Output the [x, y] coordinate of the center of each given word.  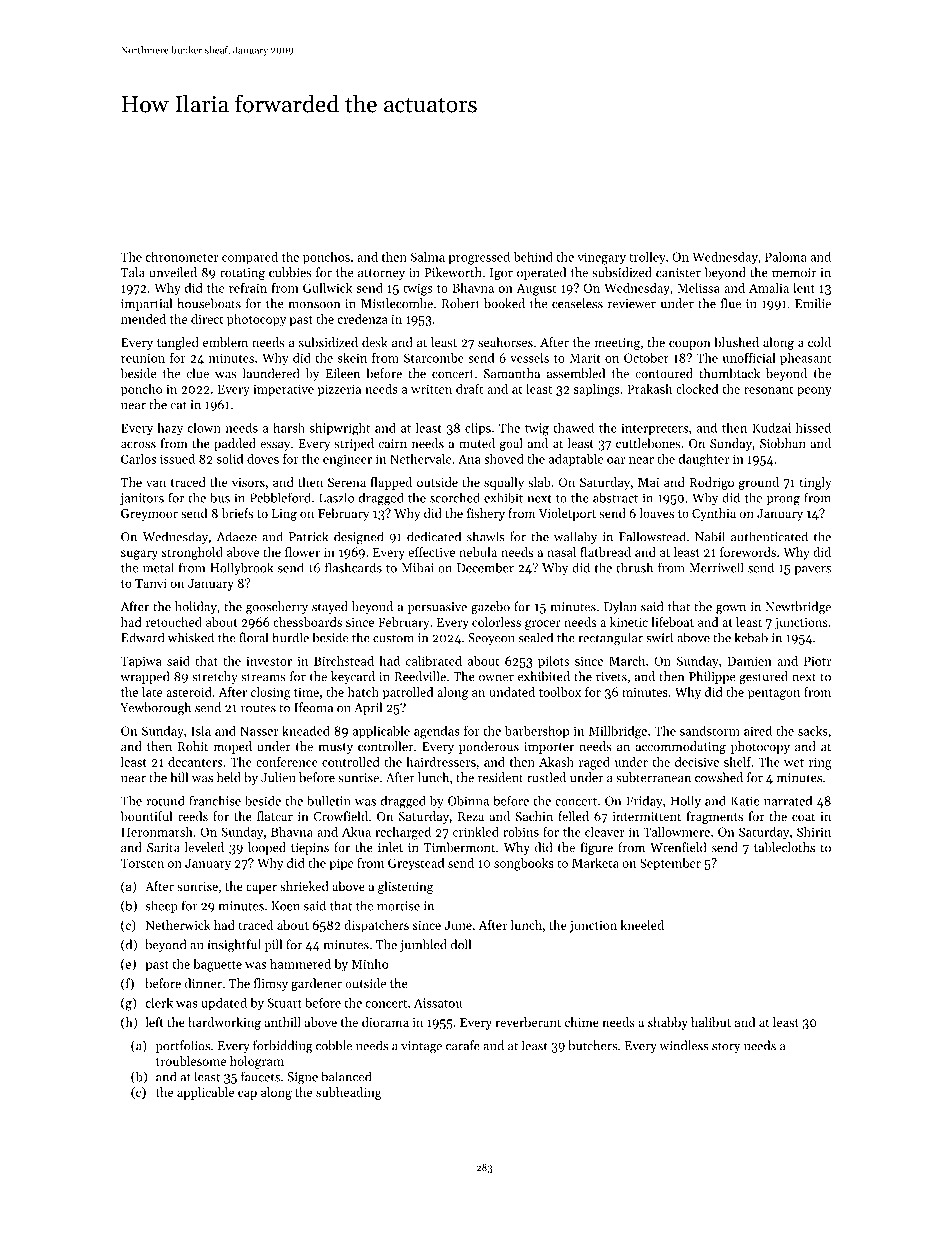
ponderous [489, 747]
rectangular [610, 639]
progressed [479, 258]
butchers [592, 1045]
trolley [647, 258]
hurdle [290, 637]
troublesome [191, 1061]
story [726, 1047]
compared [250, 258]
